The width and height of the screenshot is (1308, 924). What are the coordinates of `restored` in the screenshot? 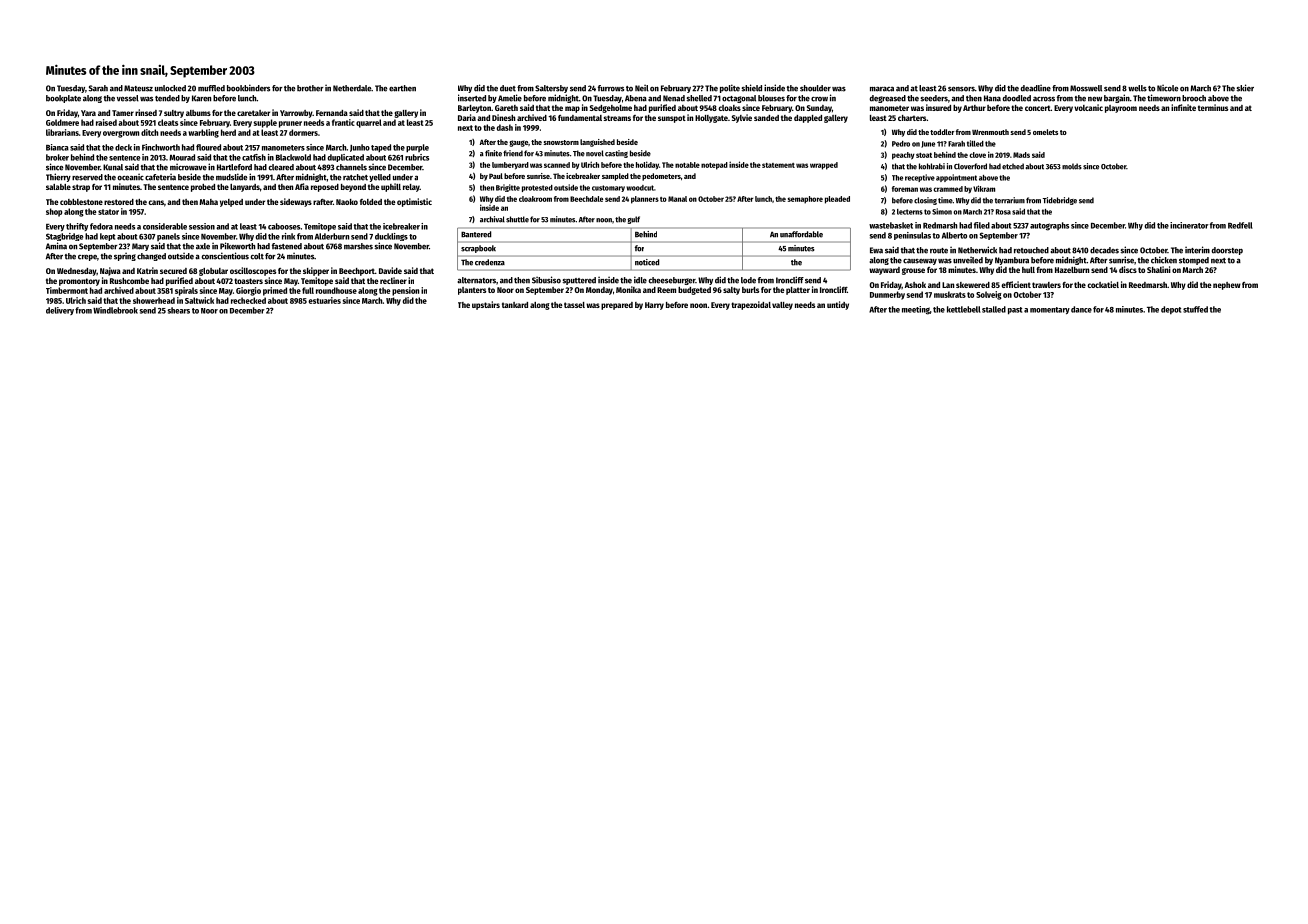 It's located at (119, 202).
